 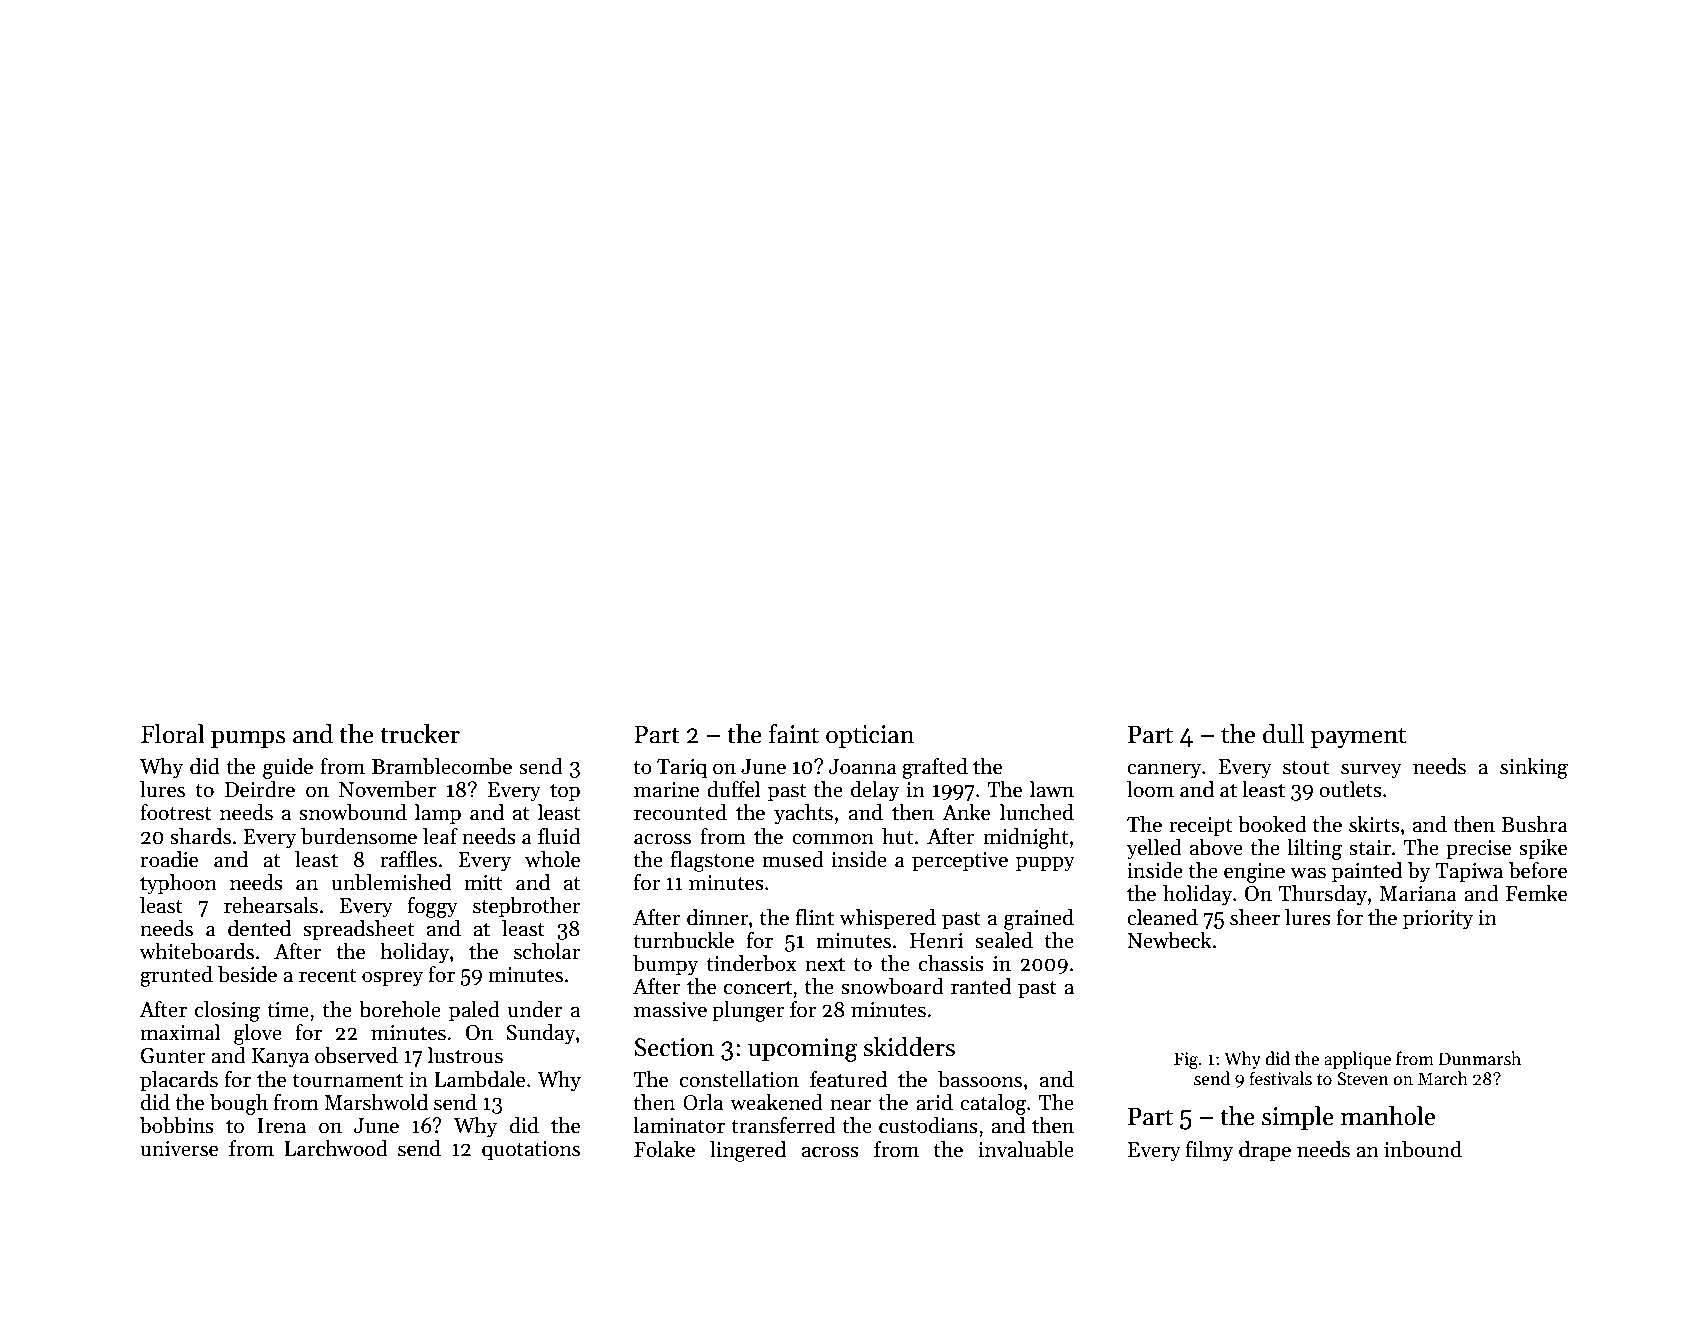 What do you see at coordinates (400, 1009) in the screenshot?
I see `borehole` at bounding box center [400, 1009].
